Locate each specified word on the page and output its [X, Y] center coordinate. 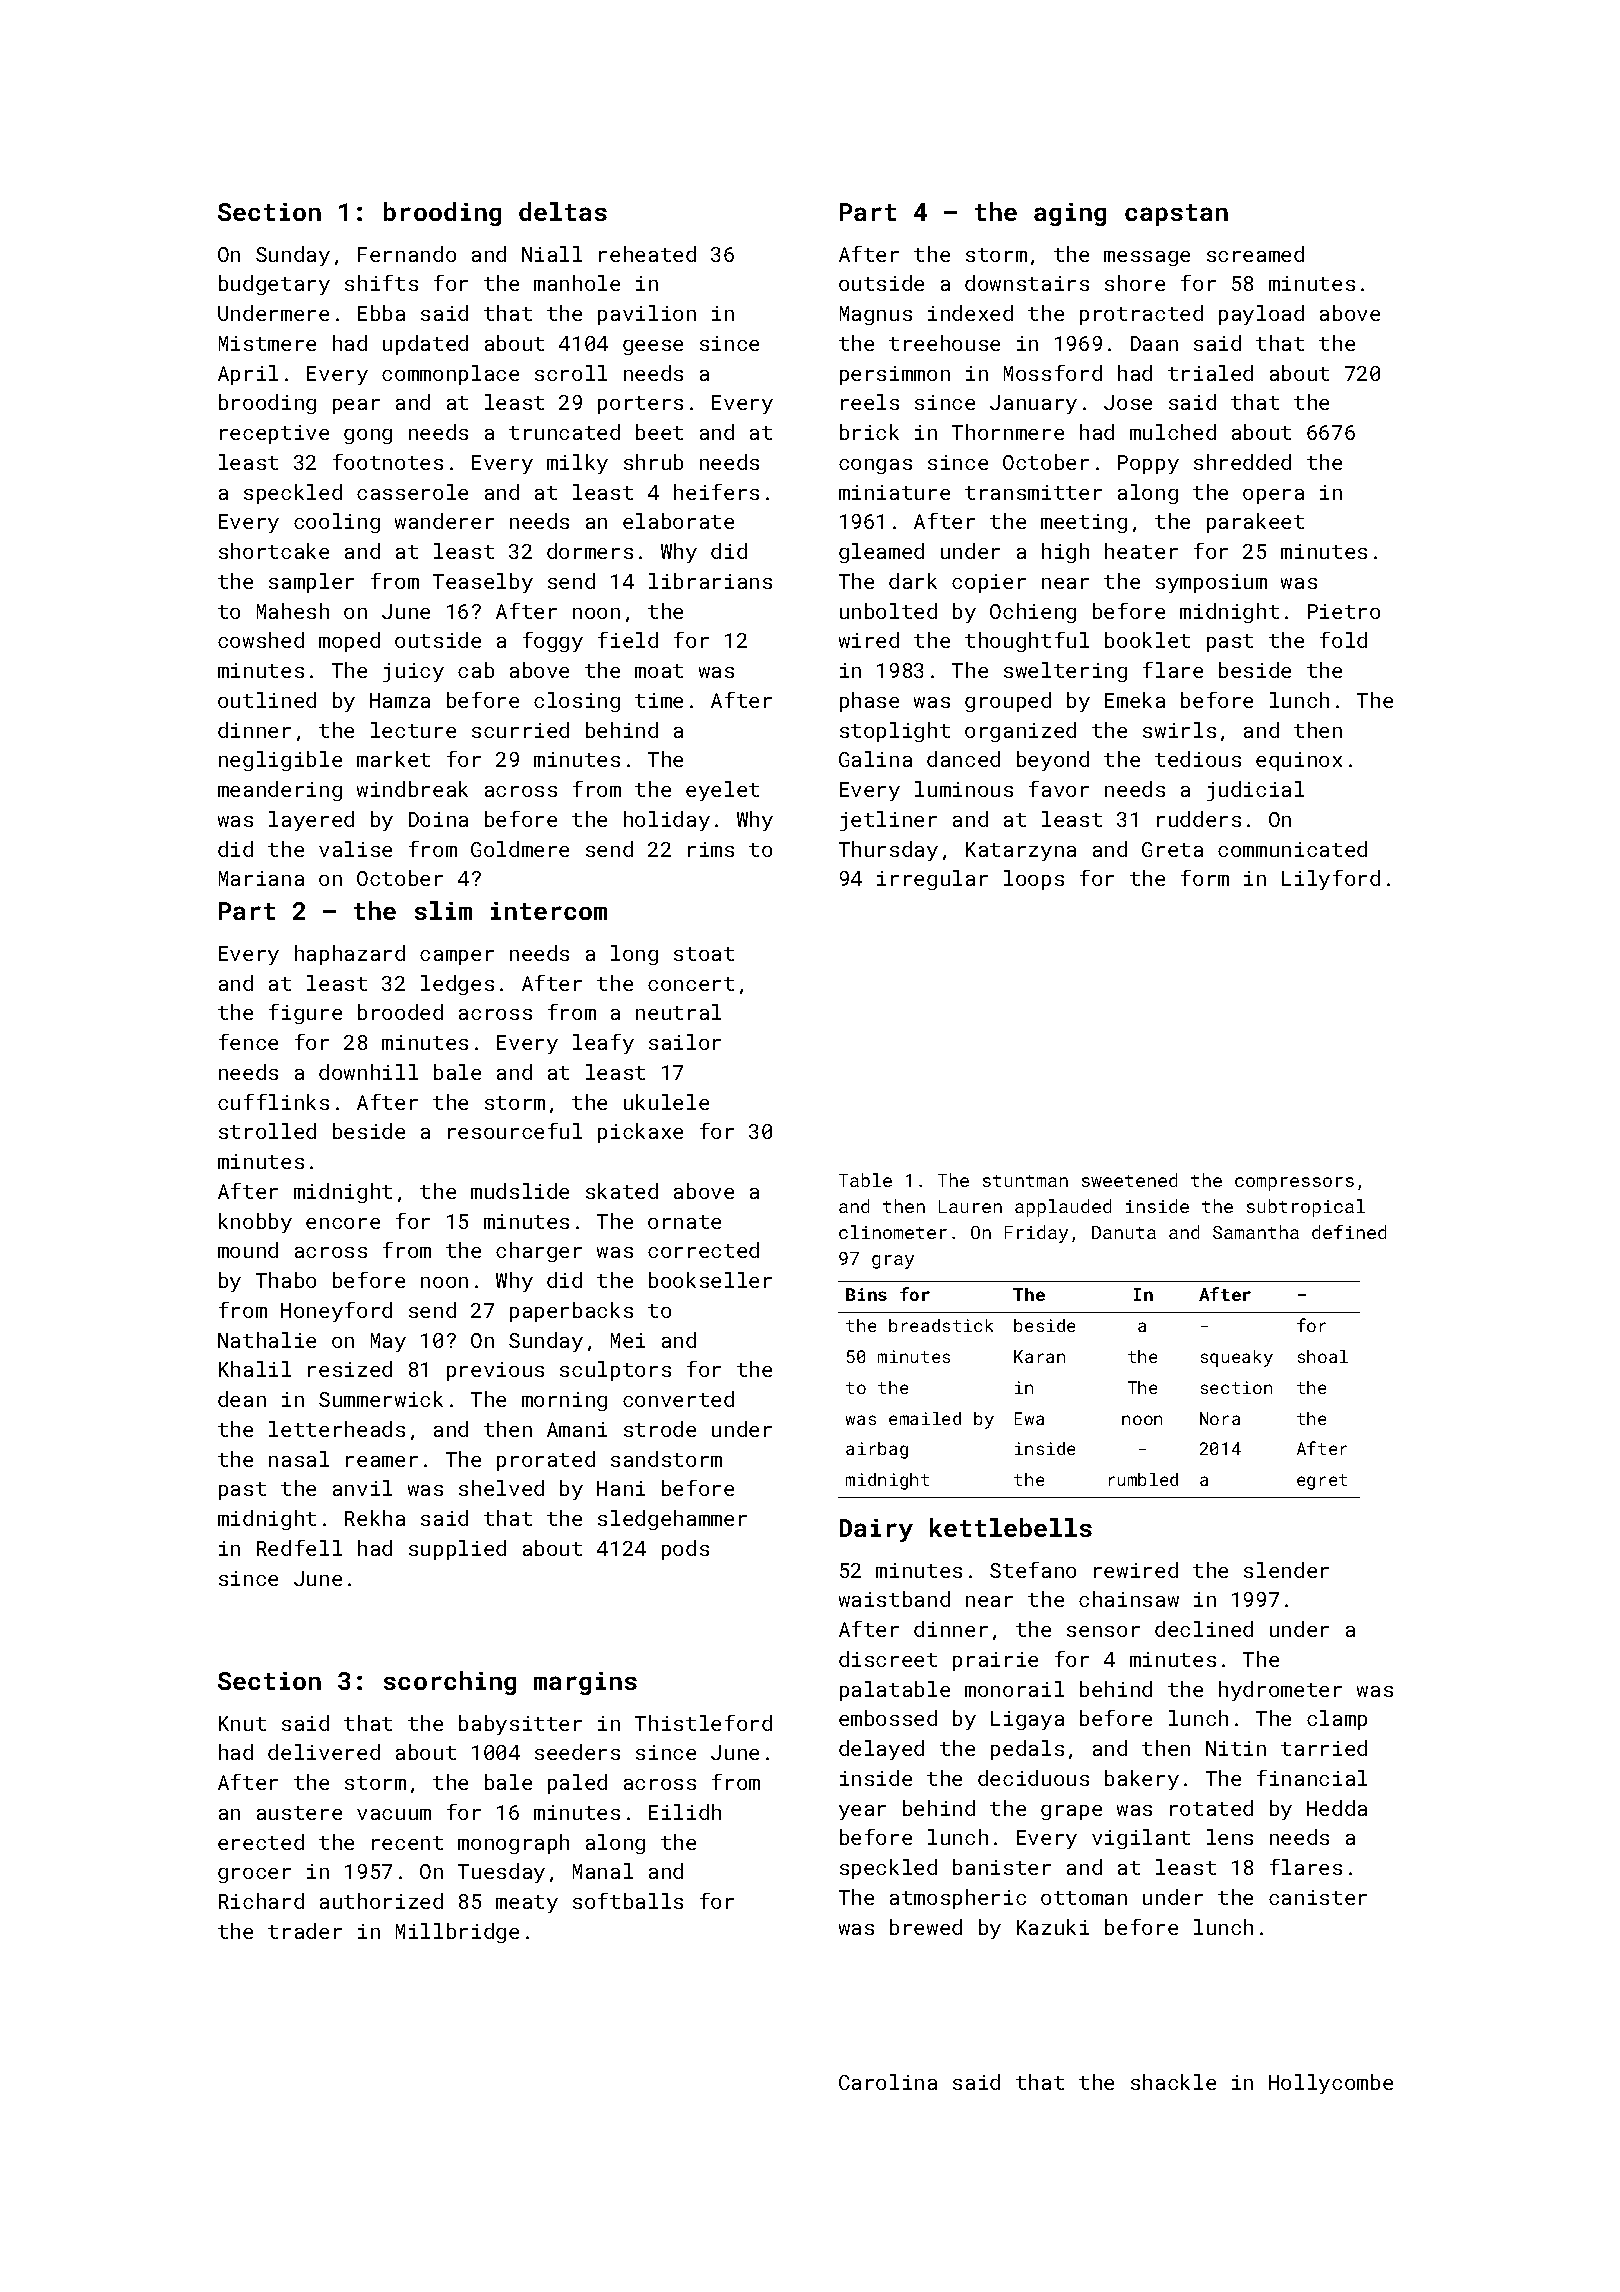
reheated [647, 254]
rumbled [1143, 1479]
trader [305, 1931]
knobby [255, 1223]
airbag [877, 1450]
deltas [563, 211]
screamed [1255, 254]
